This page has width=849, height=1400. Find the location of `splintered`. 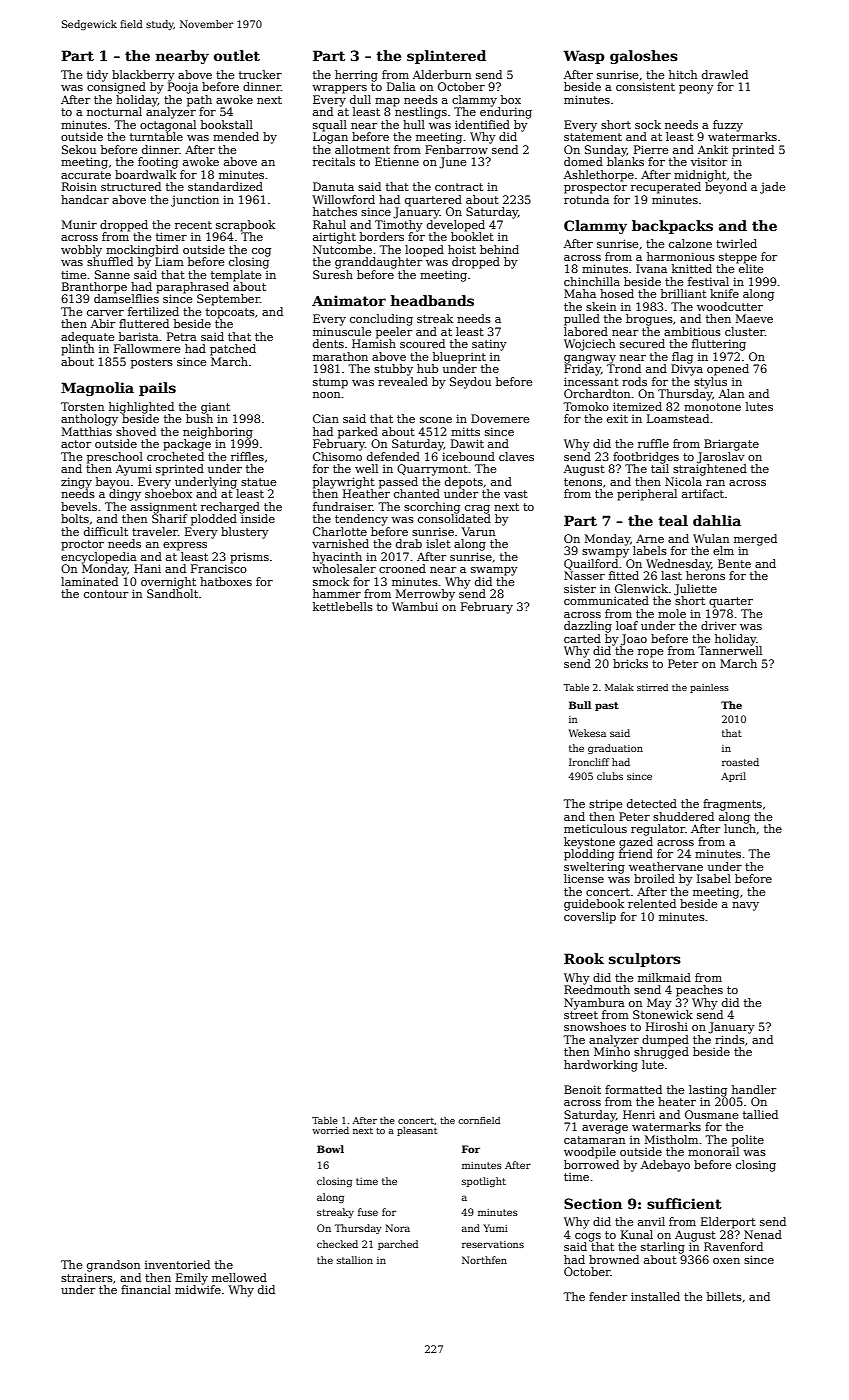

splintered is located at coordinates (446, 57).
